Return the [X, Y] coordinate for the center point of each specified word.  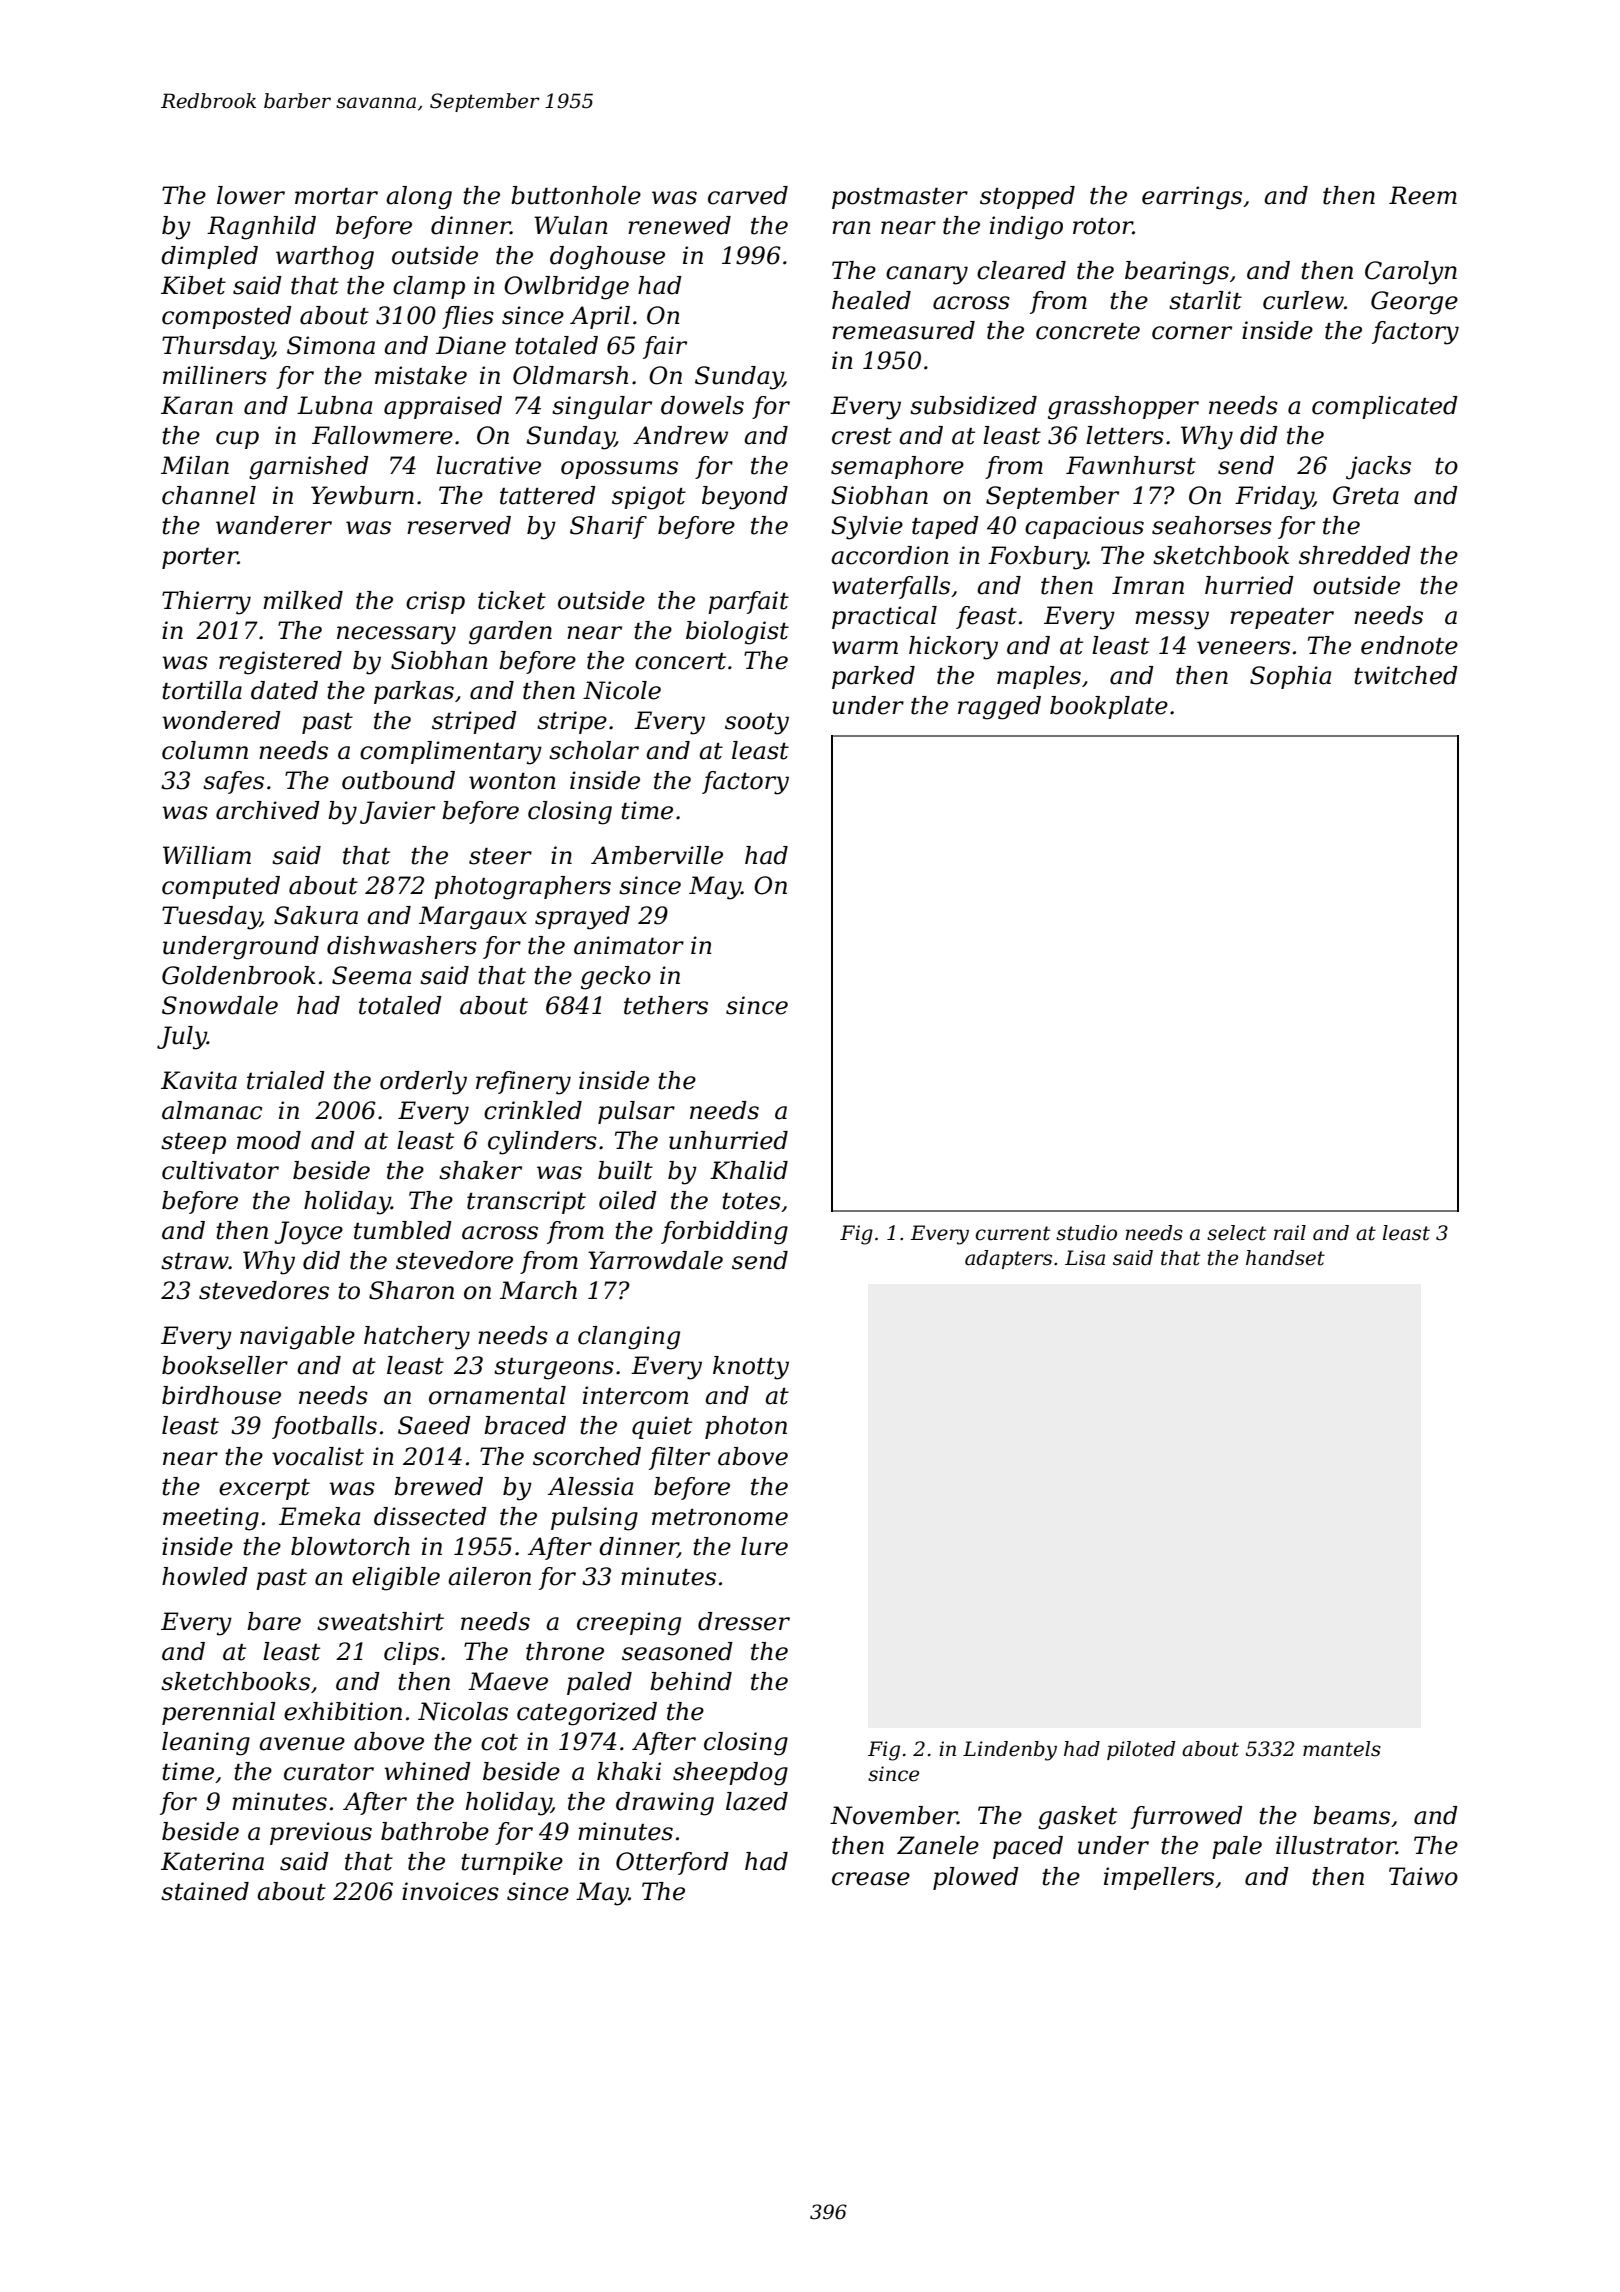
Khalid [749, 1170]
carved [748, 195]
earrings [1192, 198]
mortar [336, 196]
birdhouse [221, 1395]
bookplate [1109, 707]
